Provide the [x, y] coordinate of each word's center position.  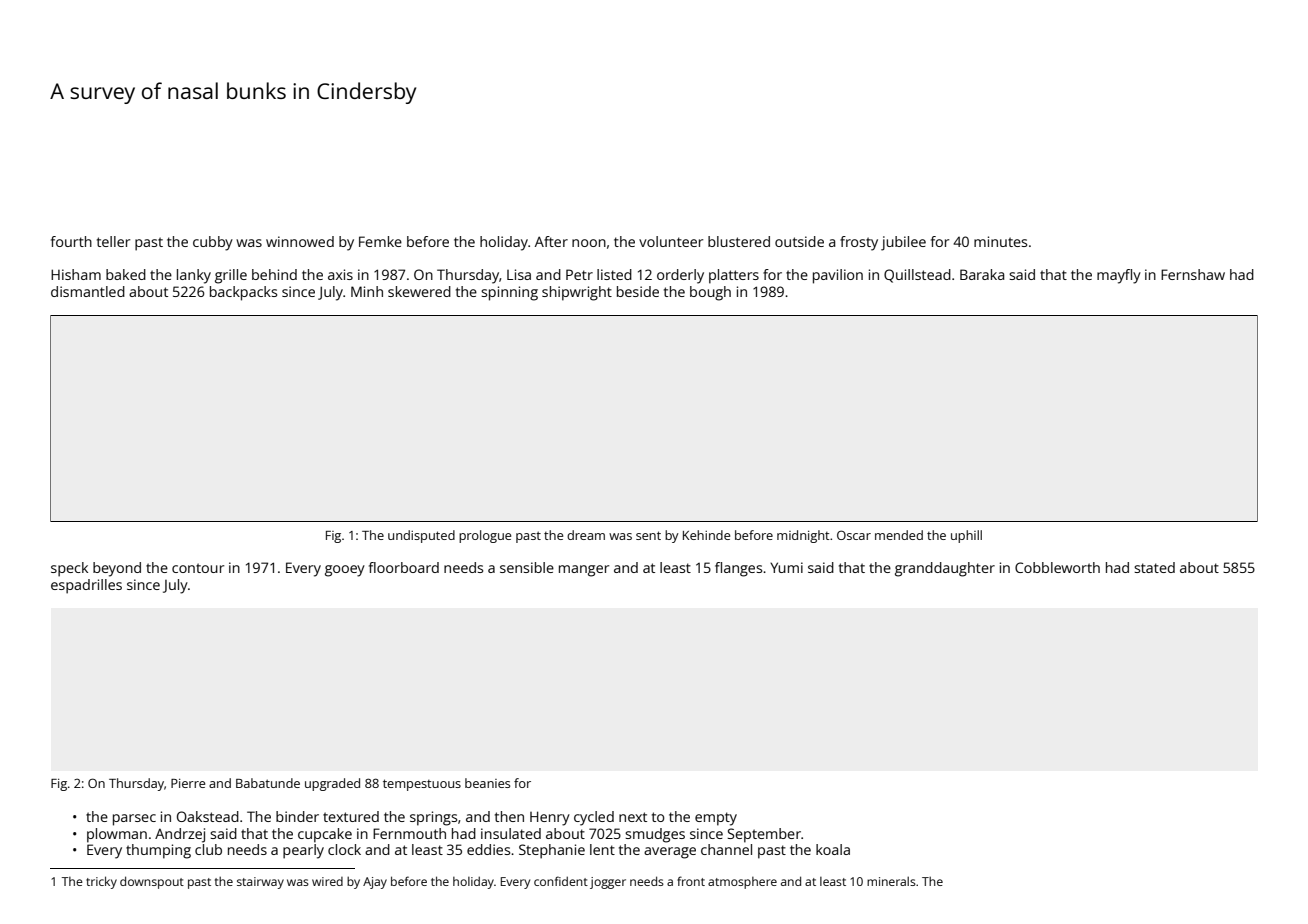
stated [1154, 567]
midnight [803, 536]
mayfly [1119, 276]
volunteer [671, 241]
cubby [213, 243]
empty [716, 819]
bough [710, 293]
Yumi [786, 567]
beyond [117, 569]
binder [297, 816]
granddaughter [945, 569]
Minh [367, 291]
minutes [1000, 241]
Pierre [188, 783]
